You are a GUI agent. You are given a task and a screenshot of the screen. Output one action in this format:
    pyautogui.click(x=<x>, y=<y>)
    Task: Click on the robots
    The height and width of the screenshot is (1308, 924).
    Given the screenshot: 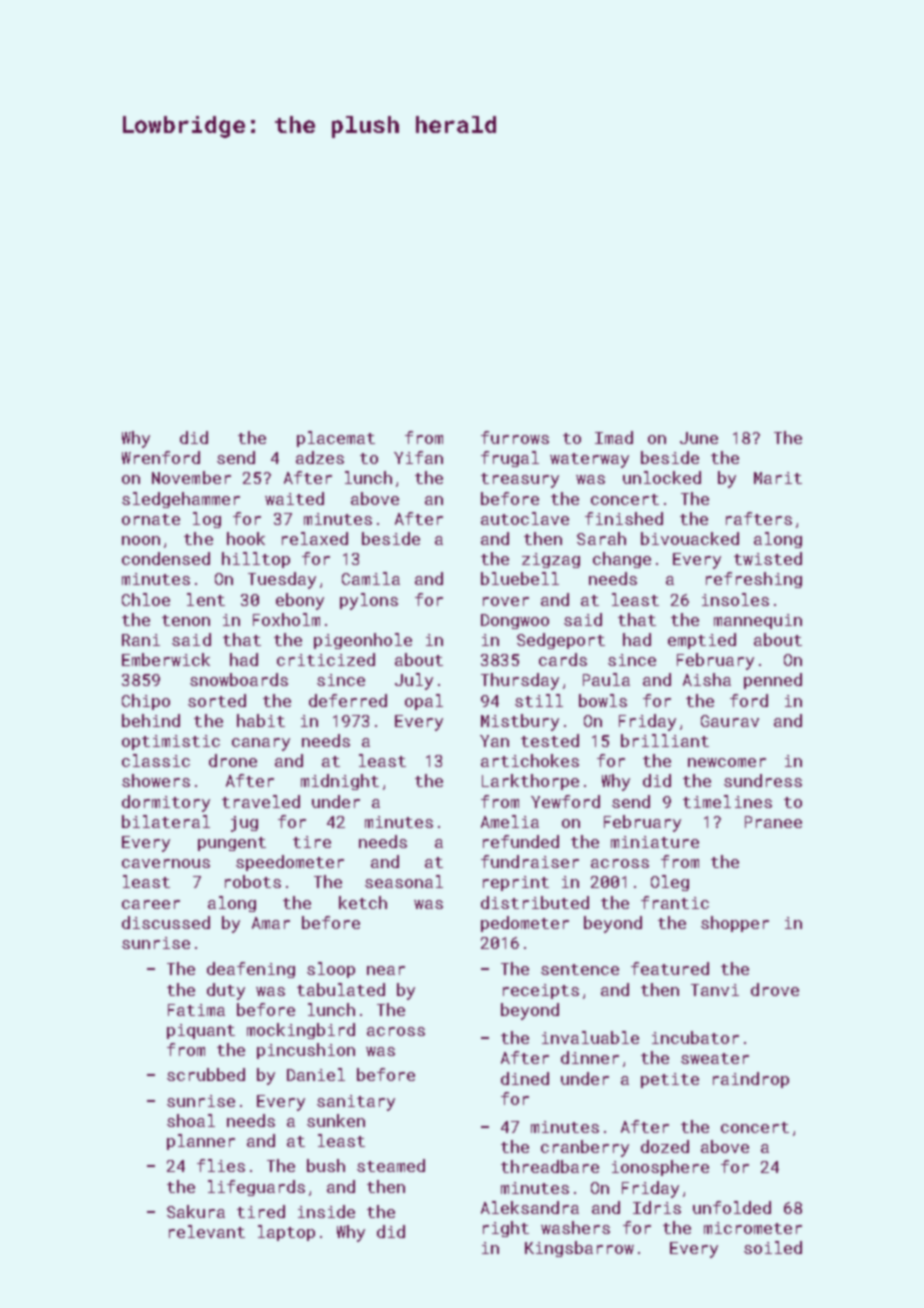 What is the action you would take?
    pyautogui.click(x=253, y=881)
